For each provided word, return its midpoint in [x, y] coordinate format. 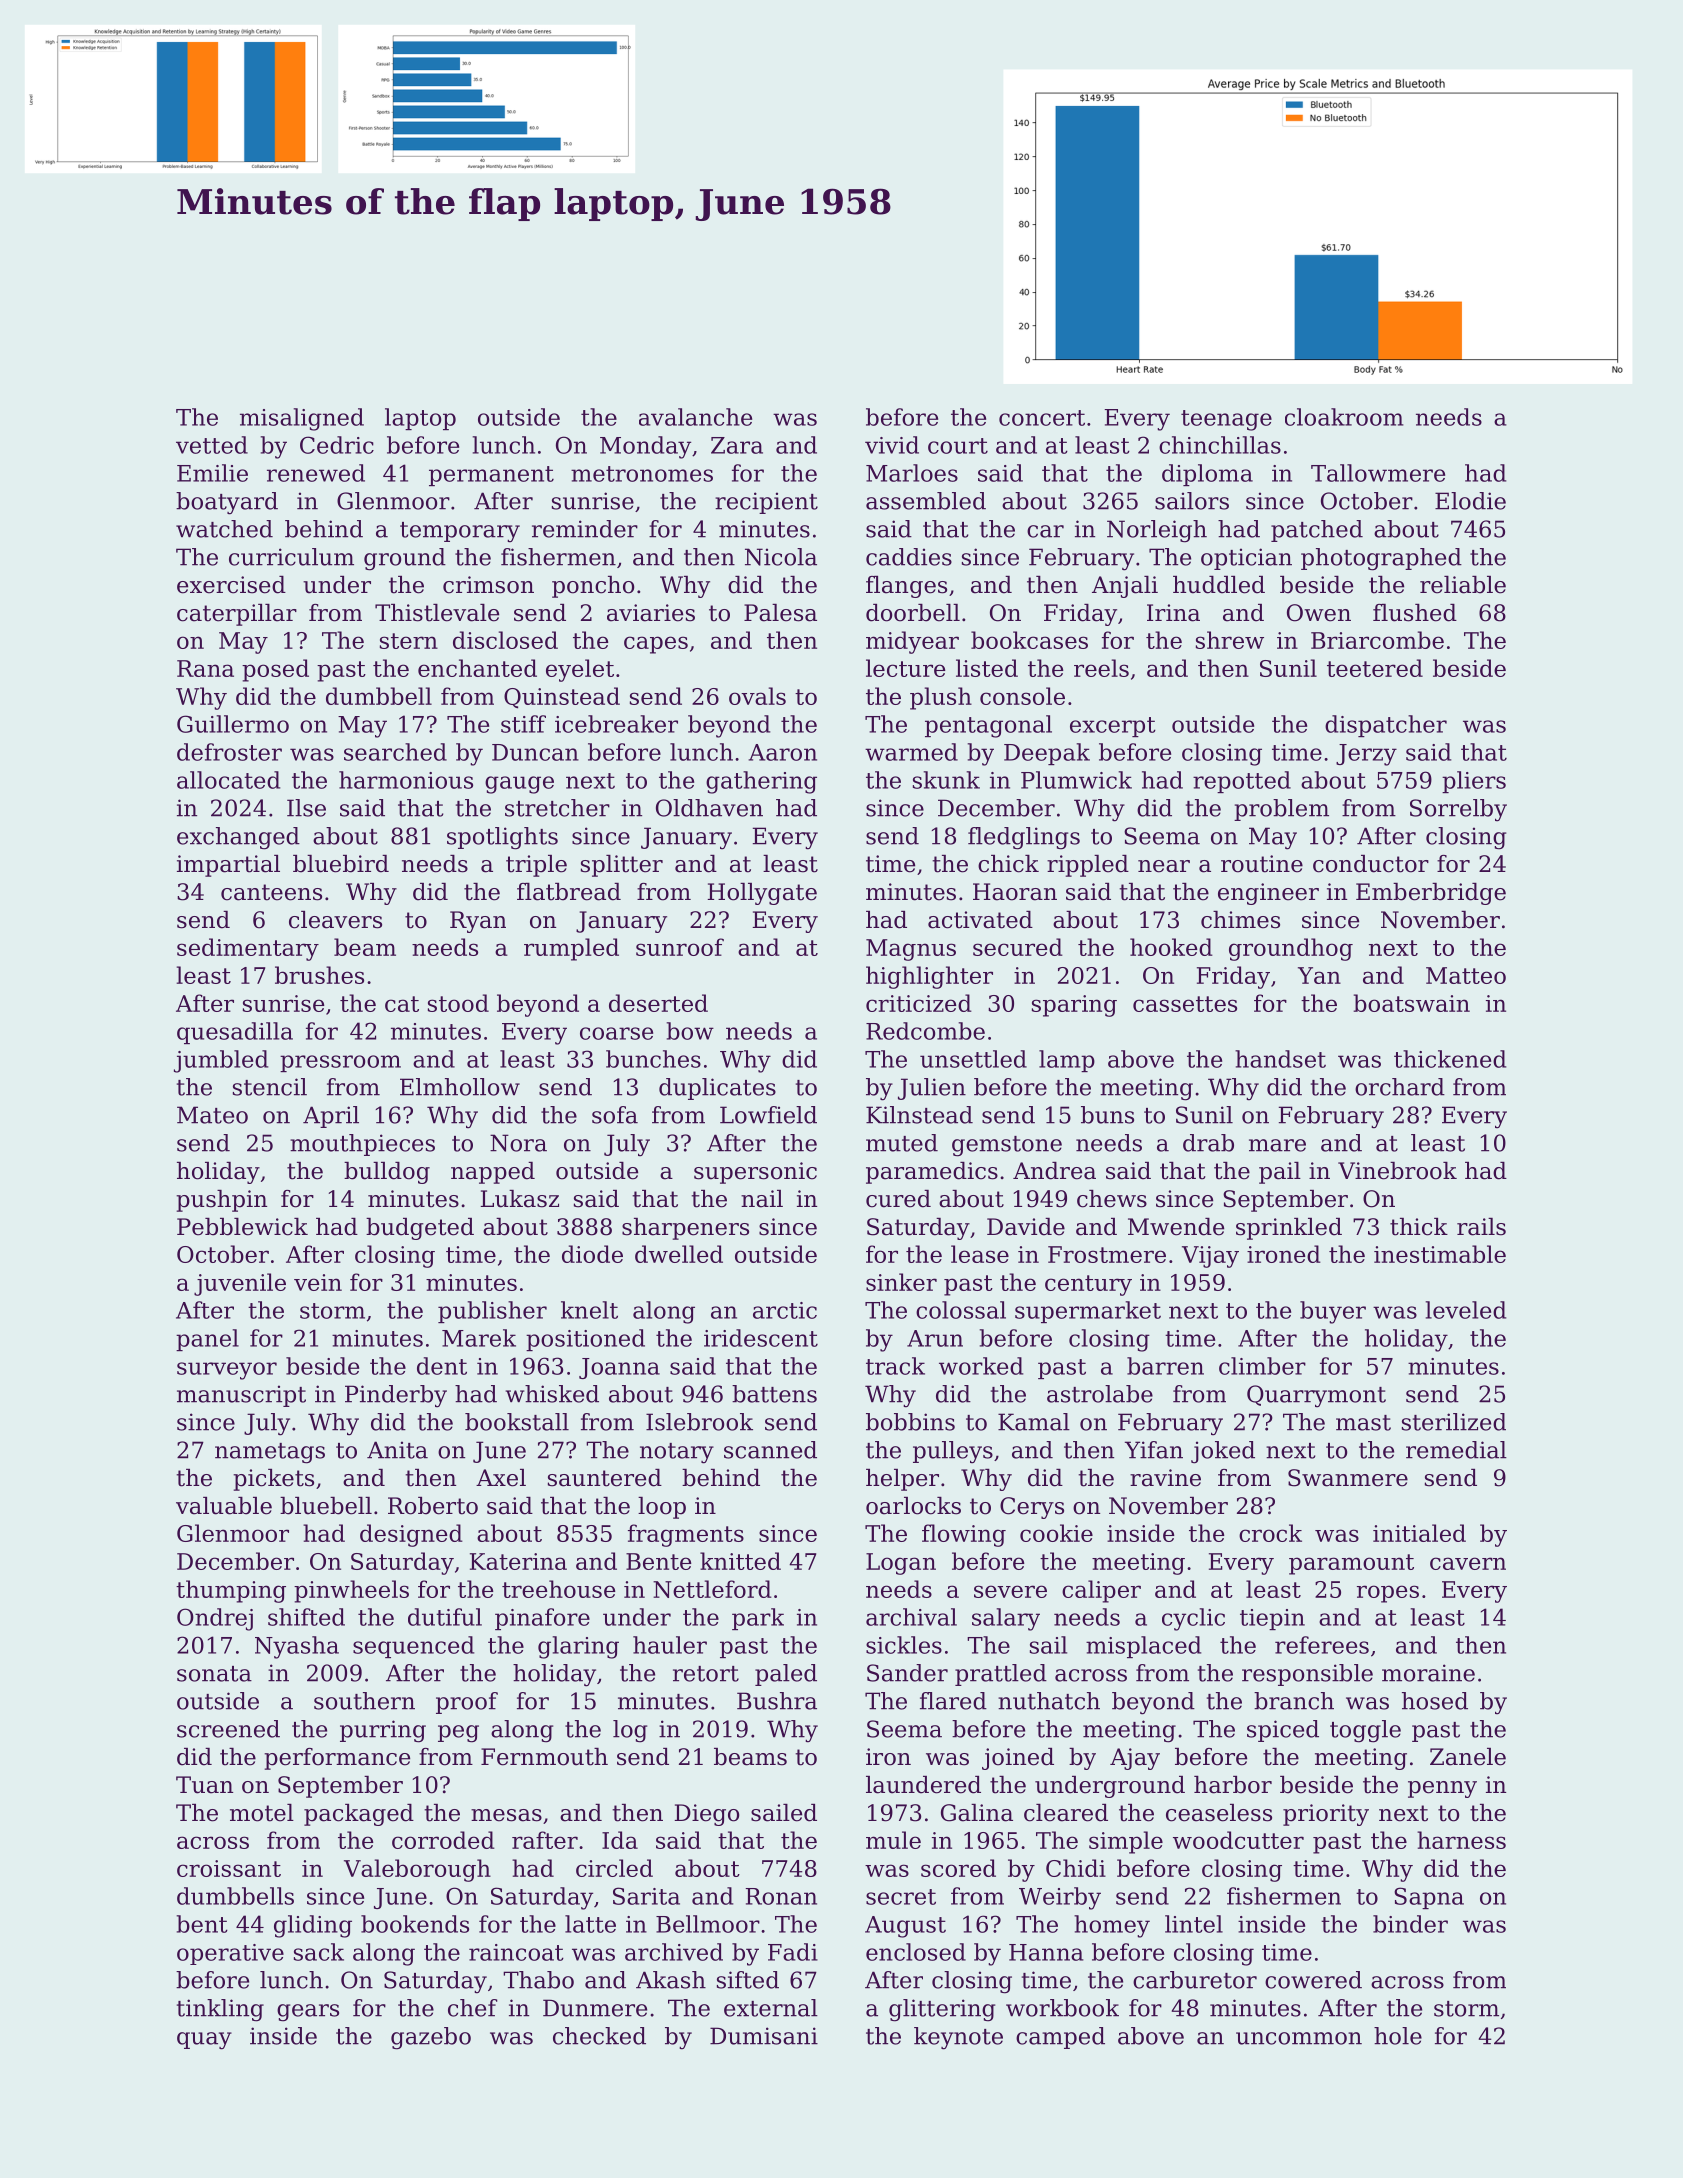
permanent [491, 476]
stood [458, 1003]
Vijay [1210, 1257]
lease [980, 1254]
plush [941, 698]
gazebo [431, 2038]
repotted [1242, 782]
